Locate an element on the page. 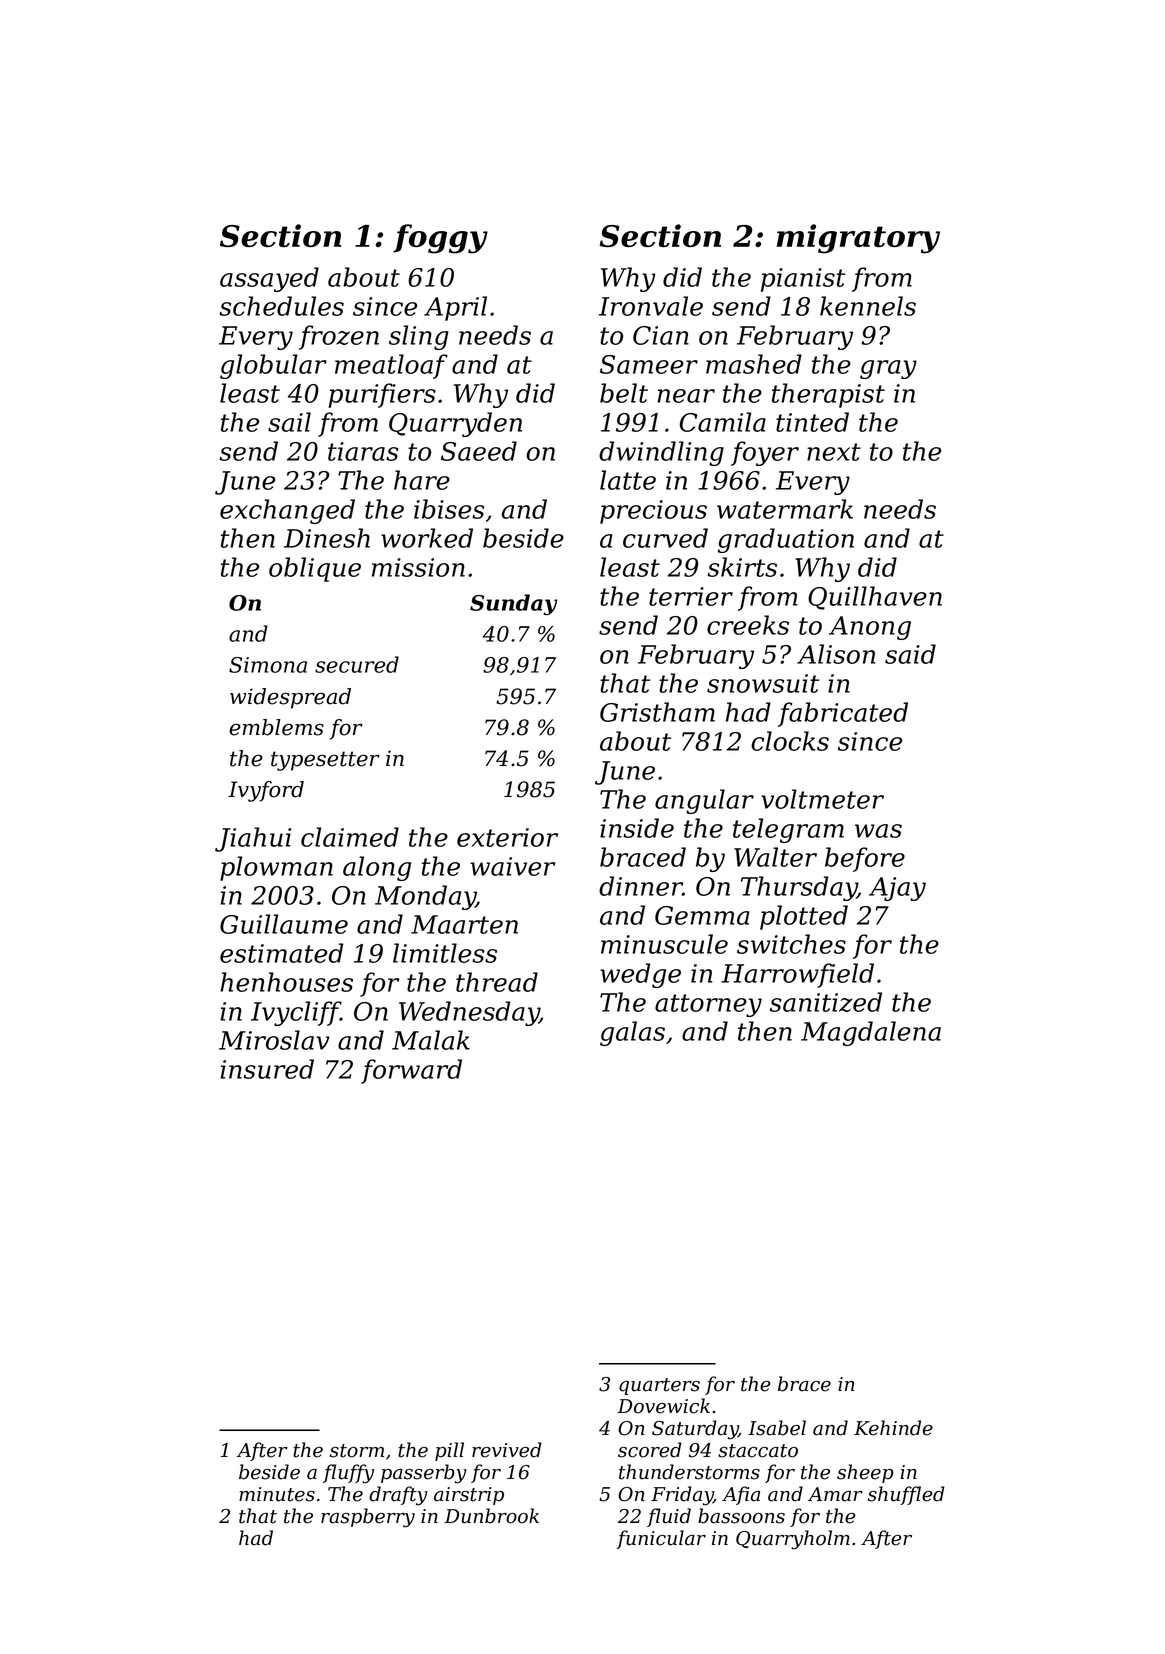 The width and height of the image is (1165, 1654). sail is located at coordinates (289, 422).
